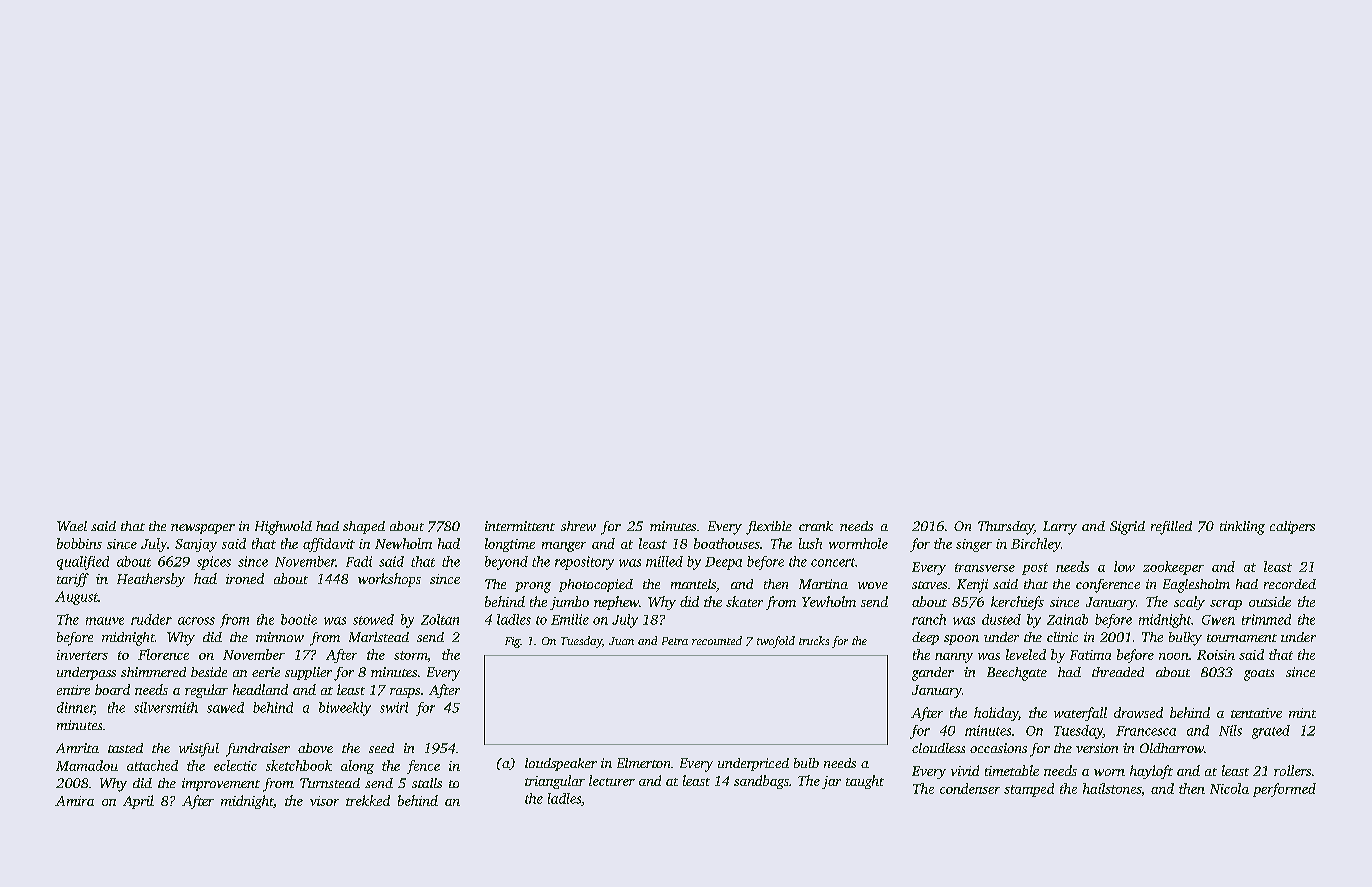 The image size is (1372, 887). Describe the element at coordinates (345, 709) in the screenshot. I see `biweekly` at that location.
